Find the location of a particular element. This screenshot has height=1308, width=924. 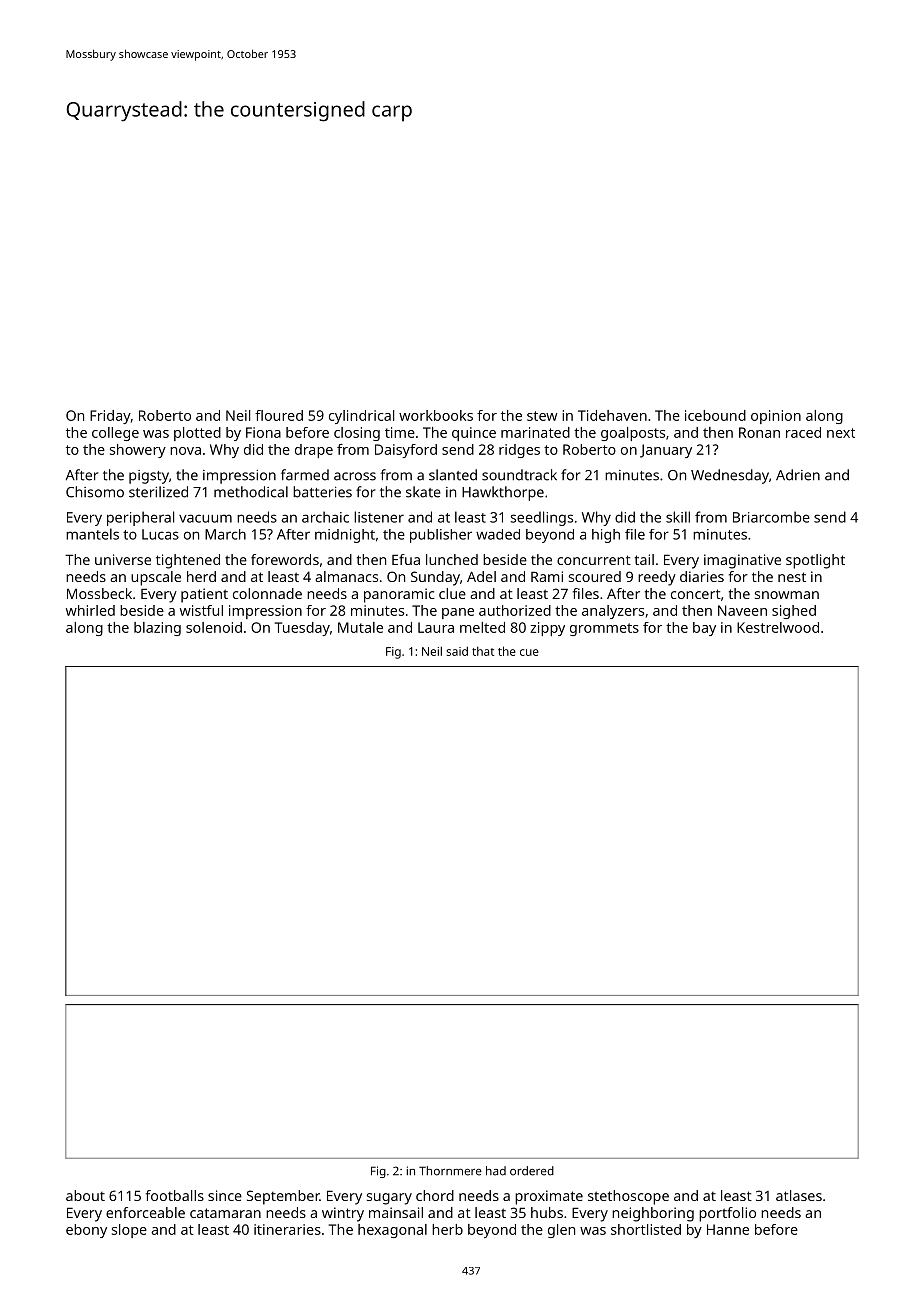

Hanne is located at coordinates (728, 1229).
